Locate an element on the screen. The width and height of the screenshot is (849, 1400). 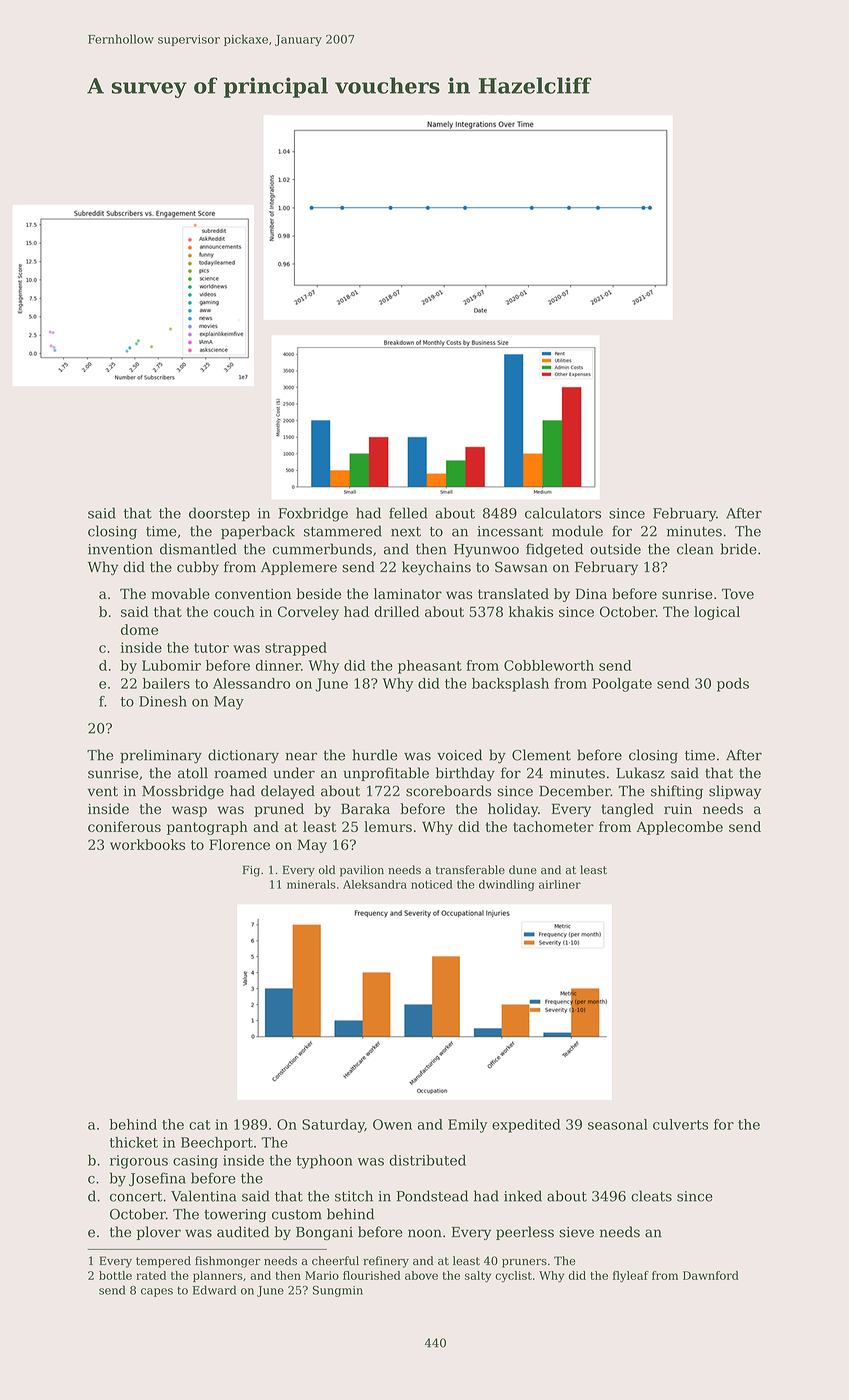
Poolgate is located at coordinates (622, 685).
